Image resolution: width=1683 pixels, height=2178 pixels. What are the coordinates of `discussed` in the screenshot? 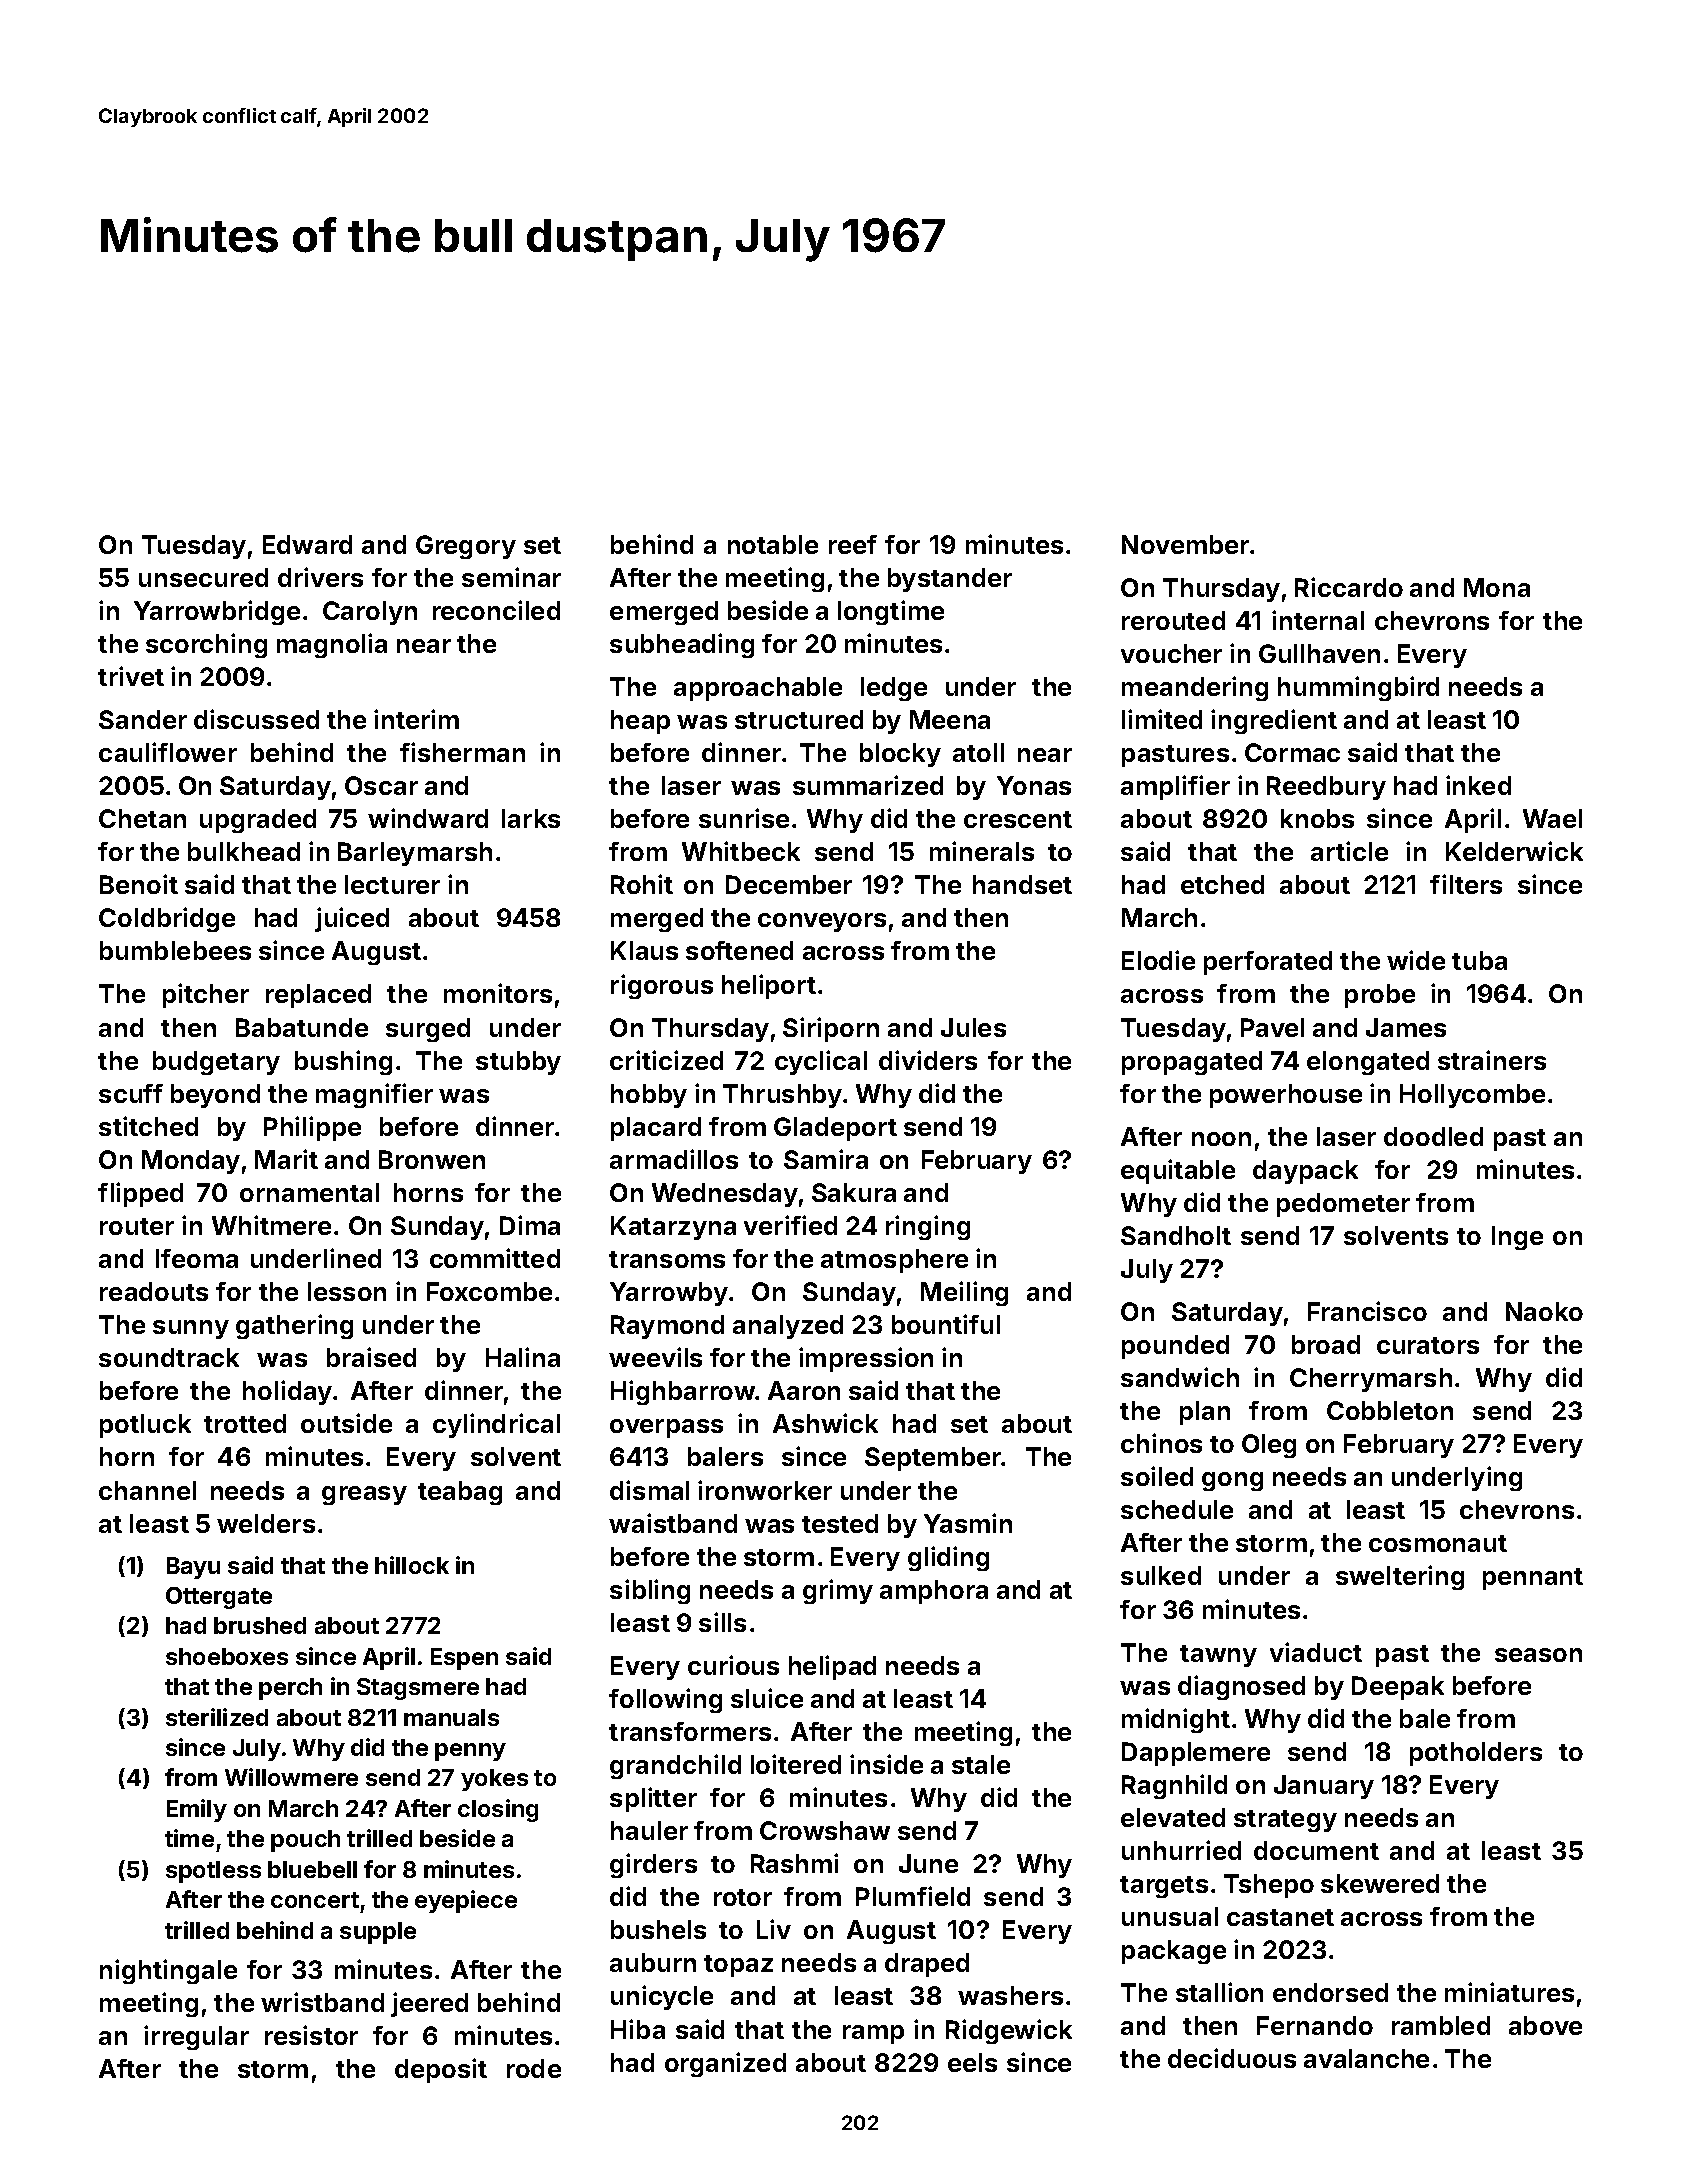 It's located at (256, 719).
